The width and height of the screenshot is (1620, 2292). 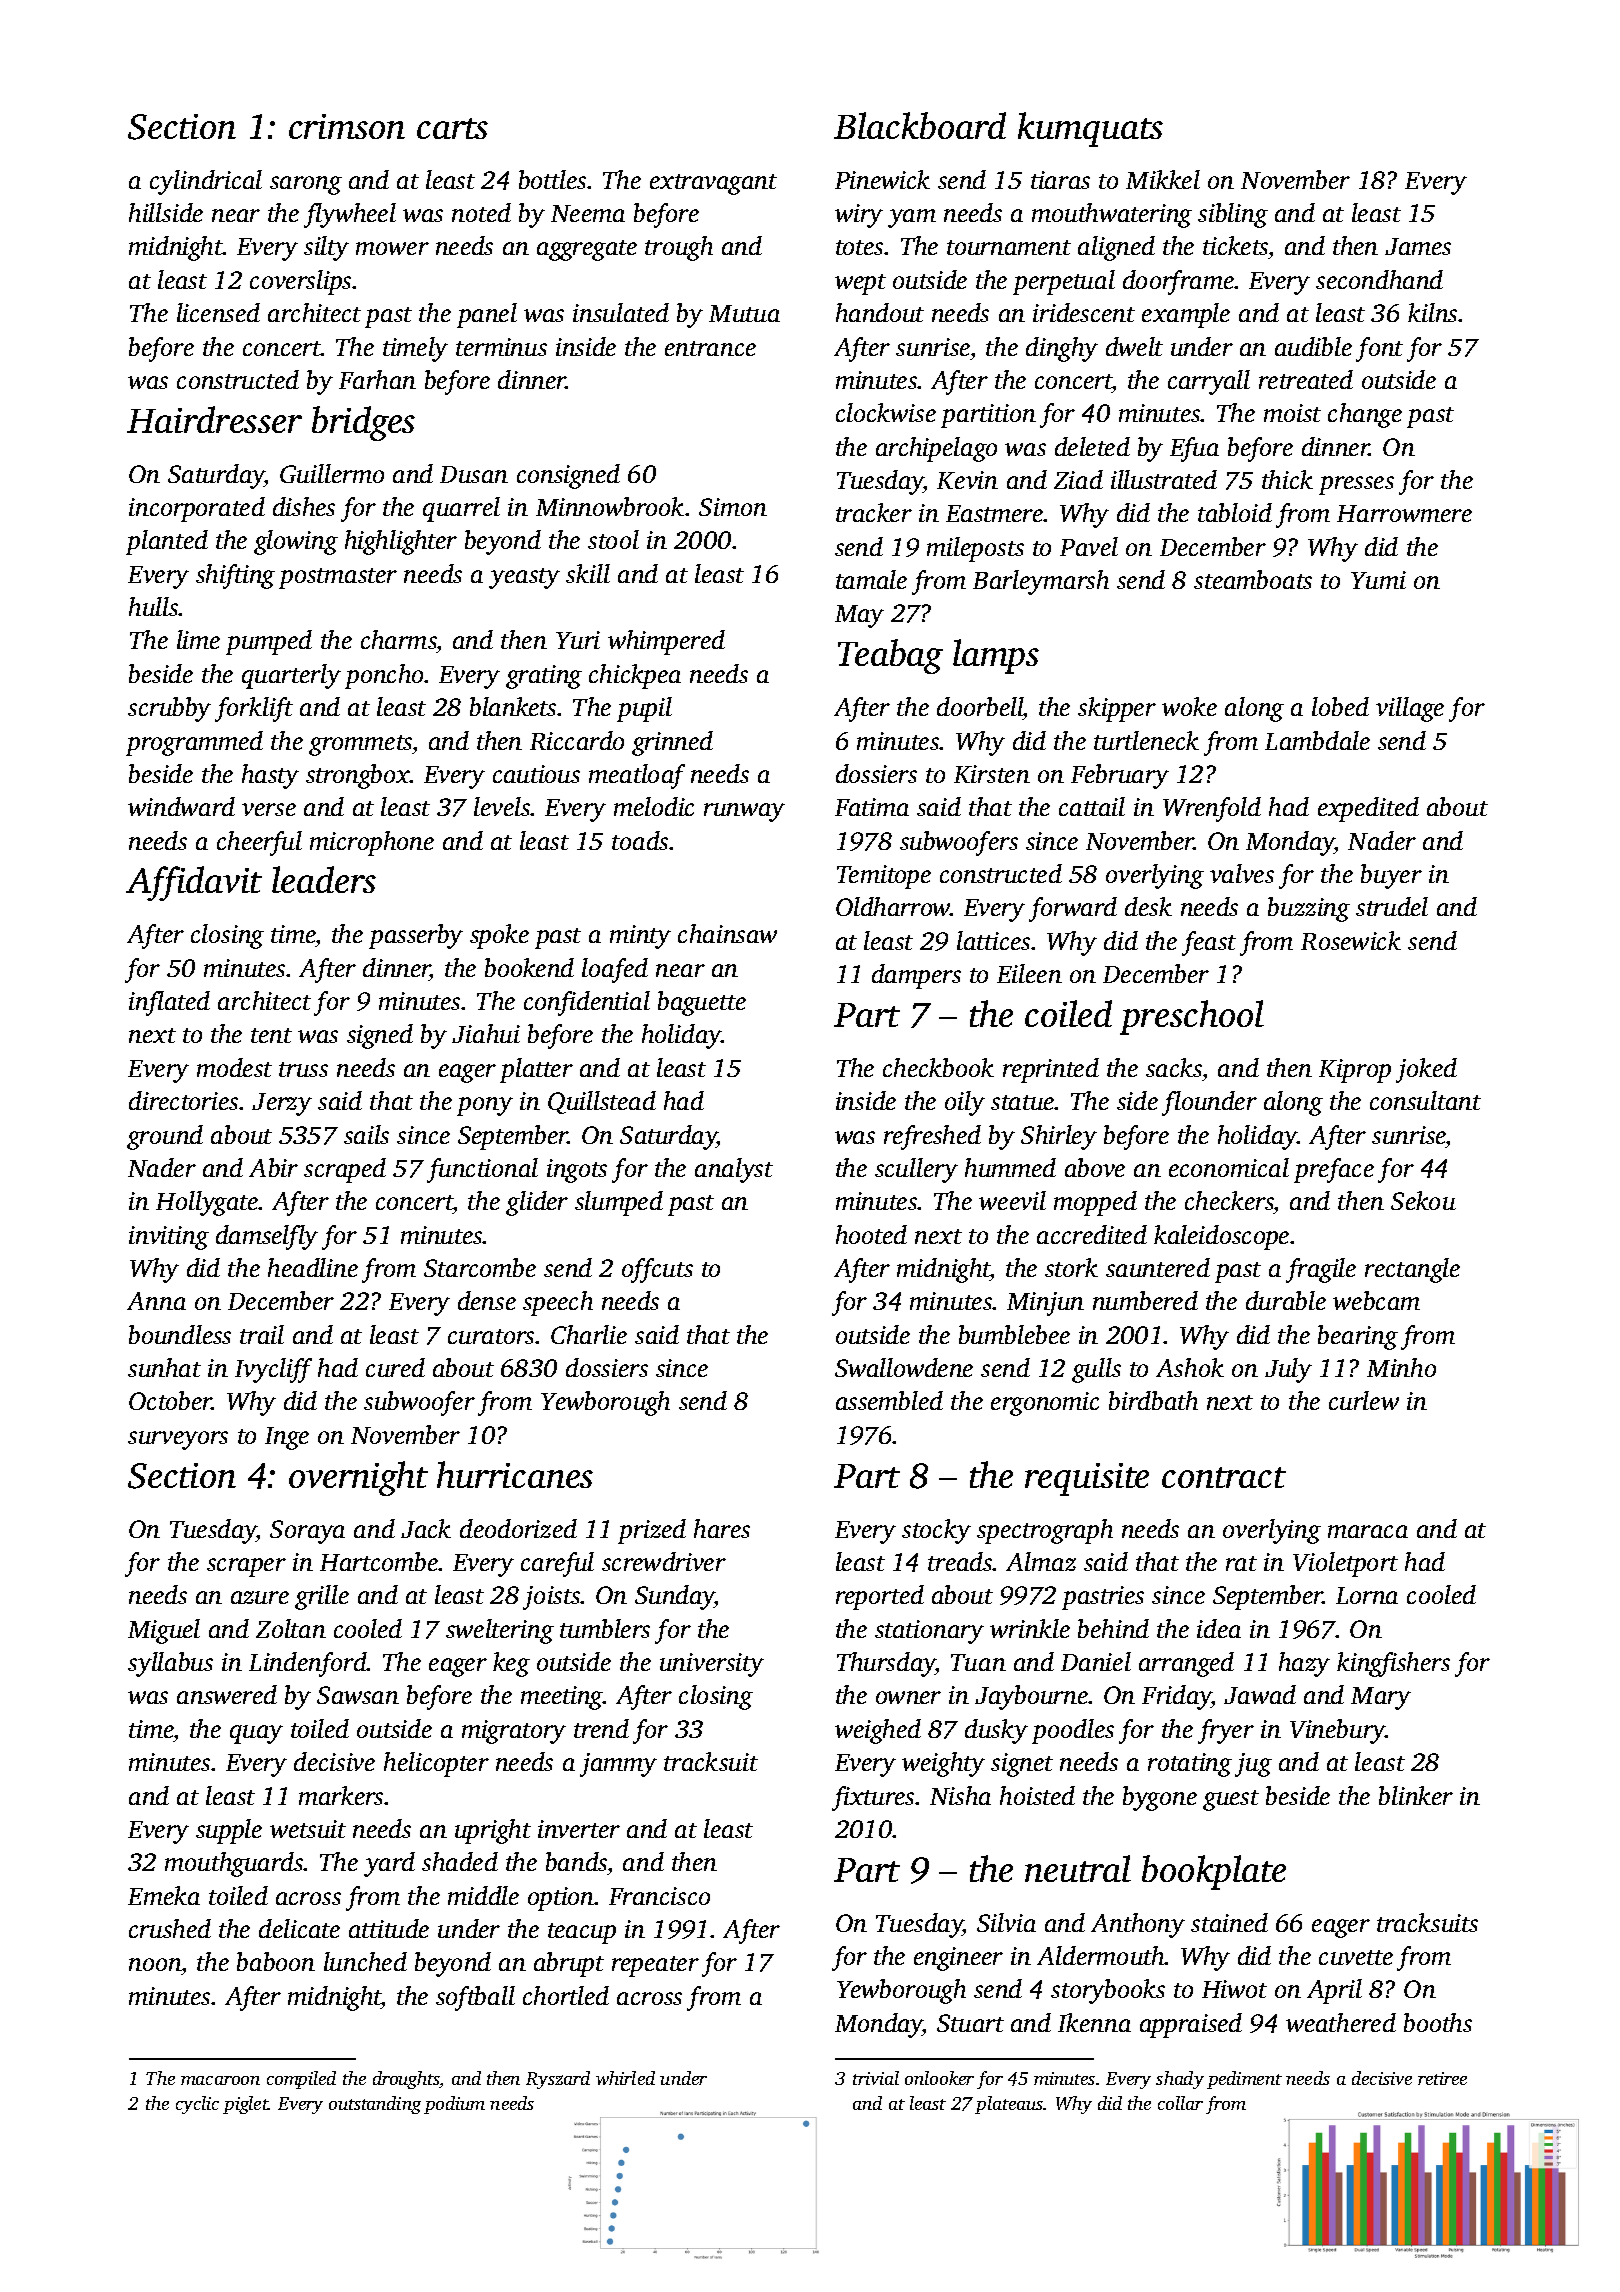 I want to click on buyer, so click(x=1391, y=876).
